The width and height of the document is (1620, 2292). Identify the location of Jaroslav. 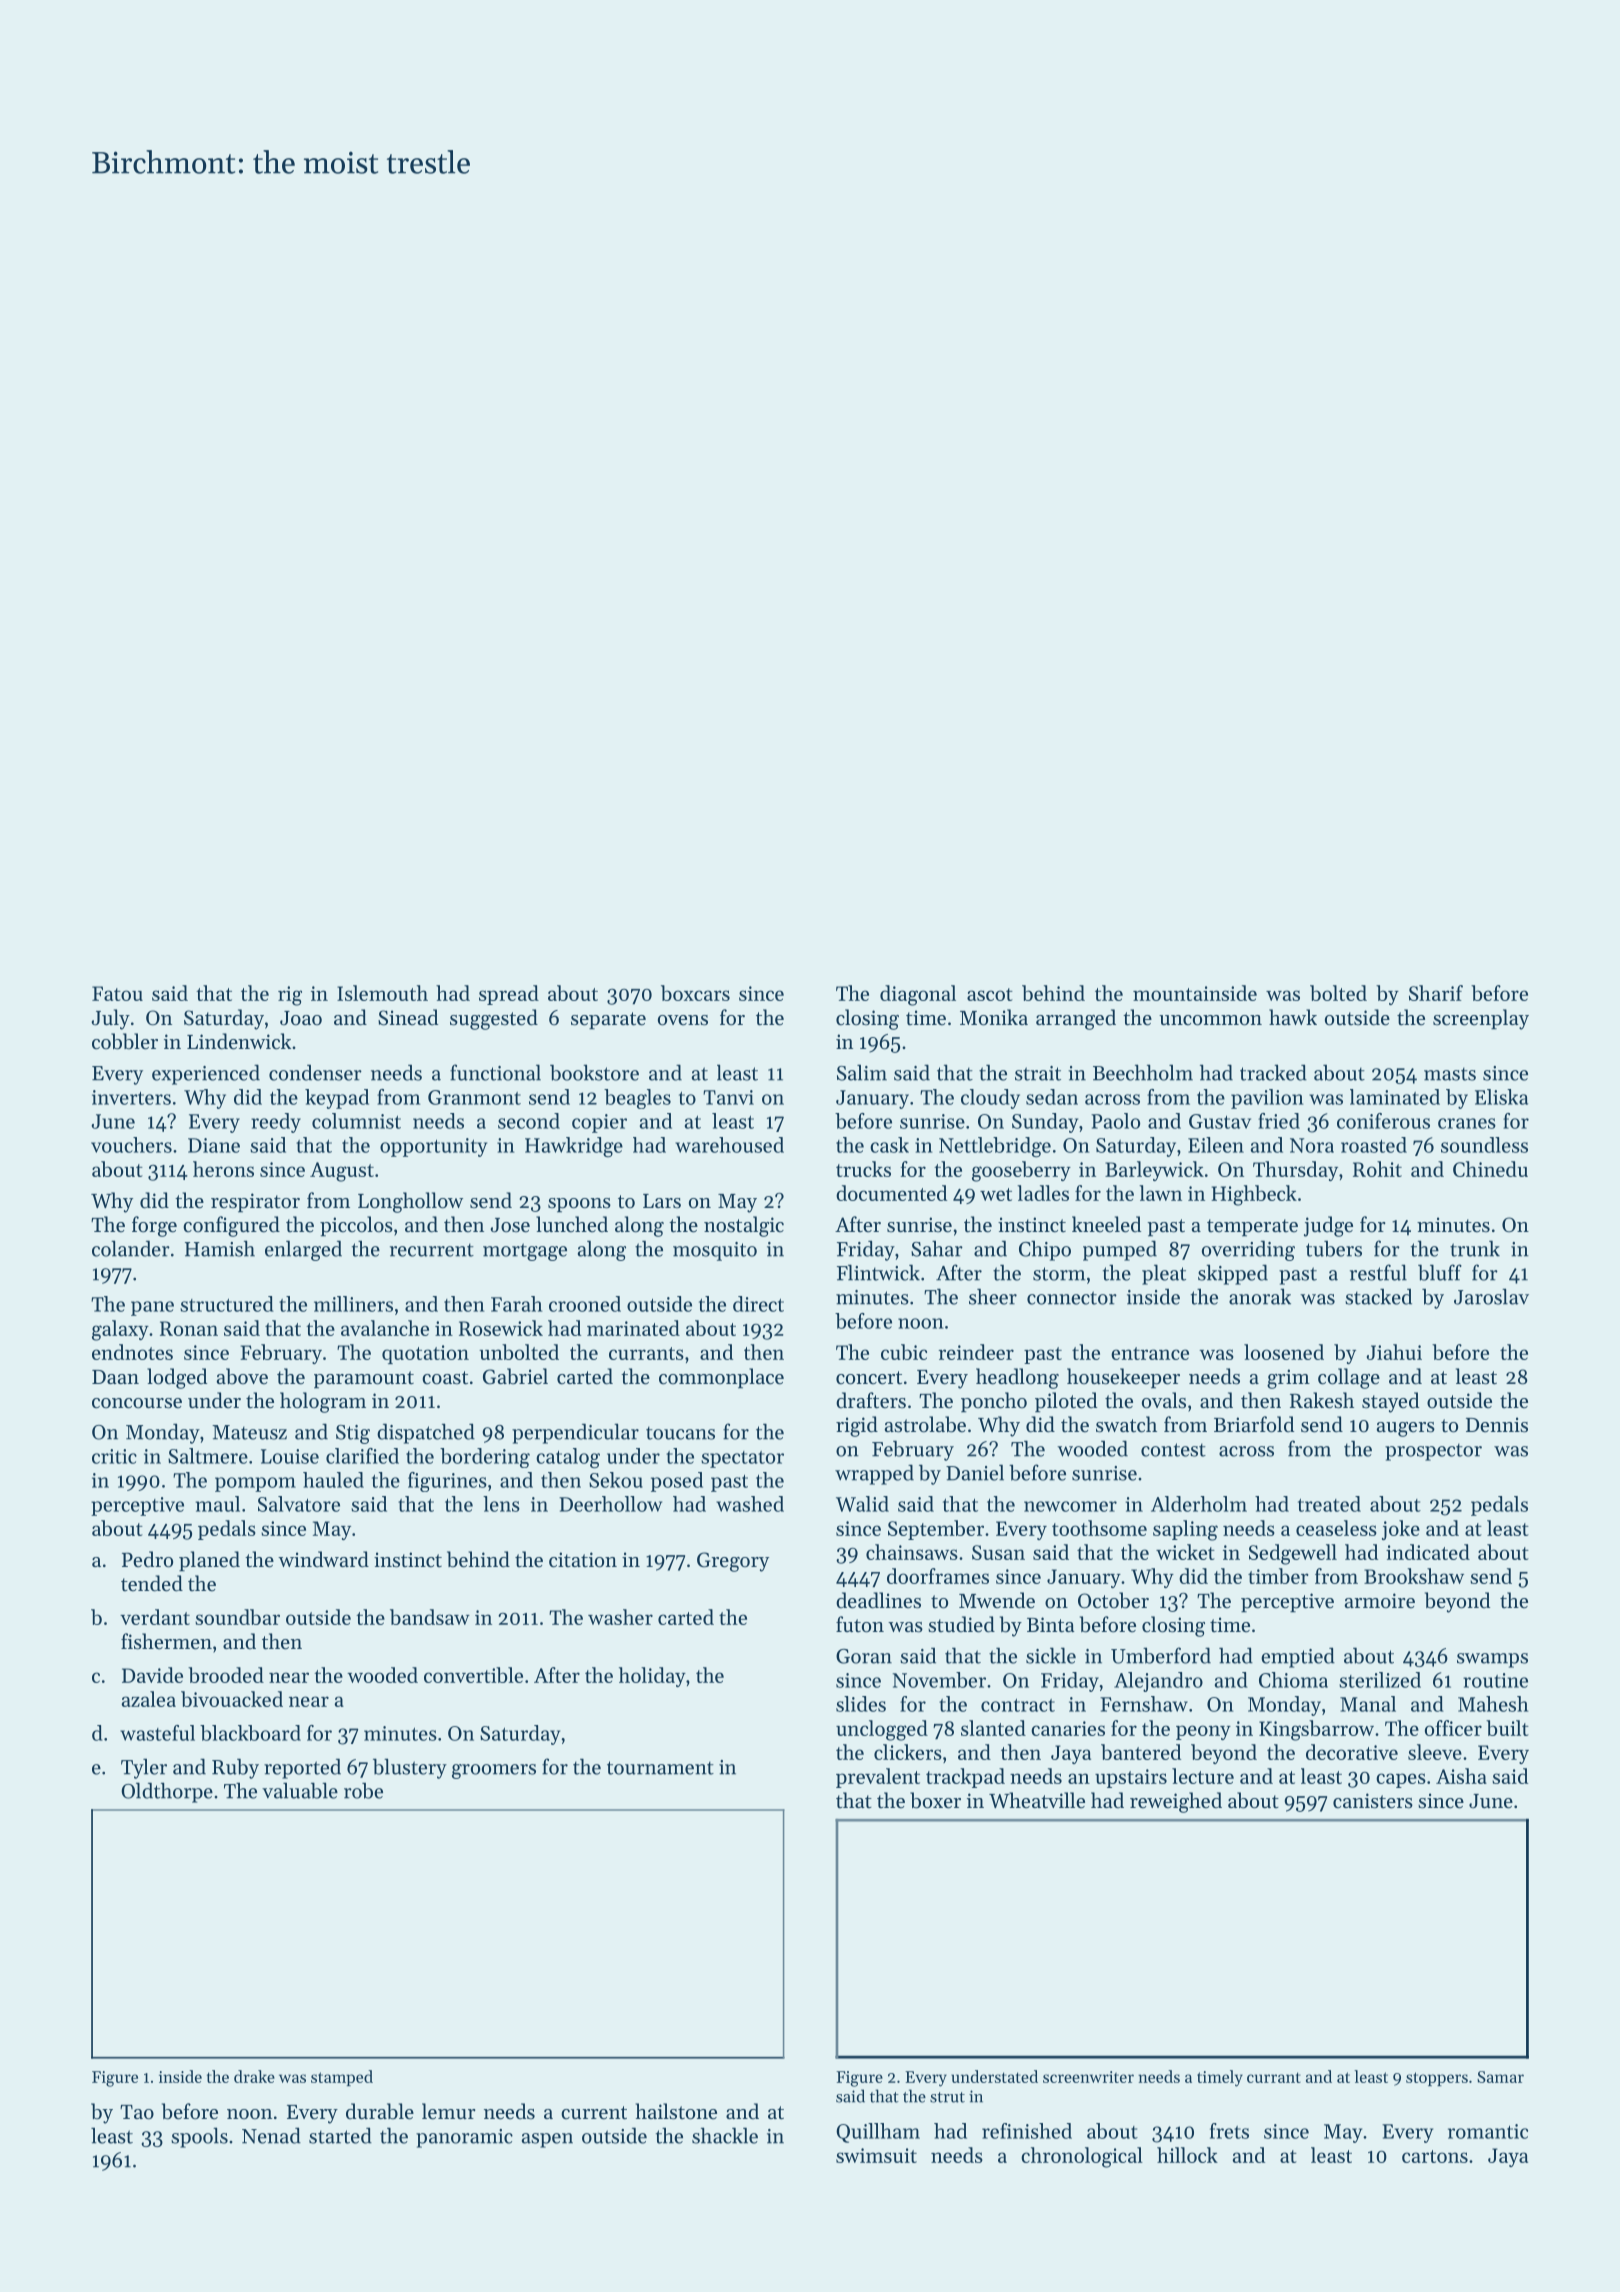
(1491, 1296).
